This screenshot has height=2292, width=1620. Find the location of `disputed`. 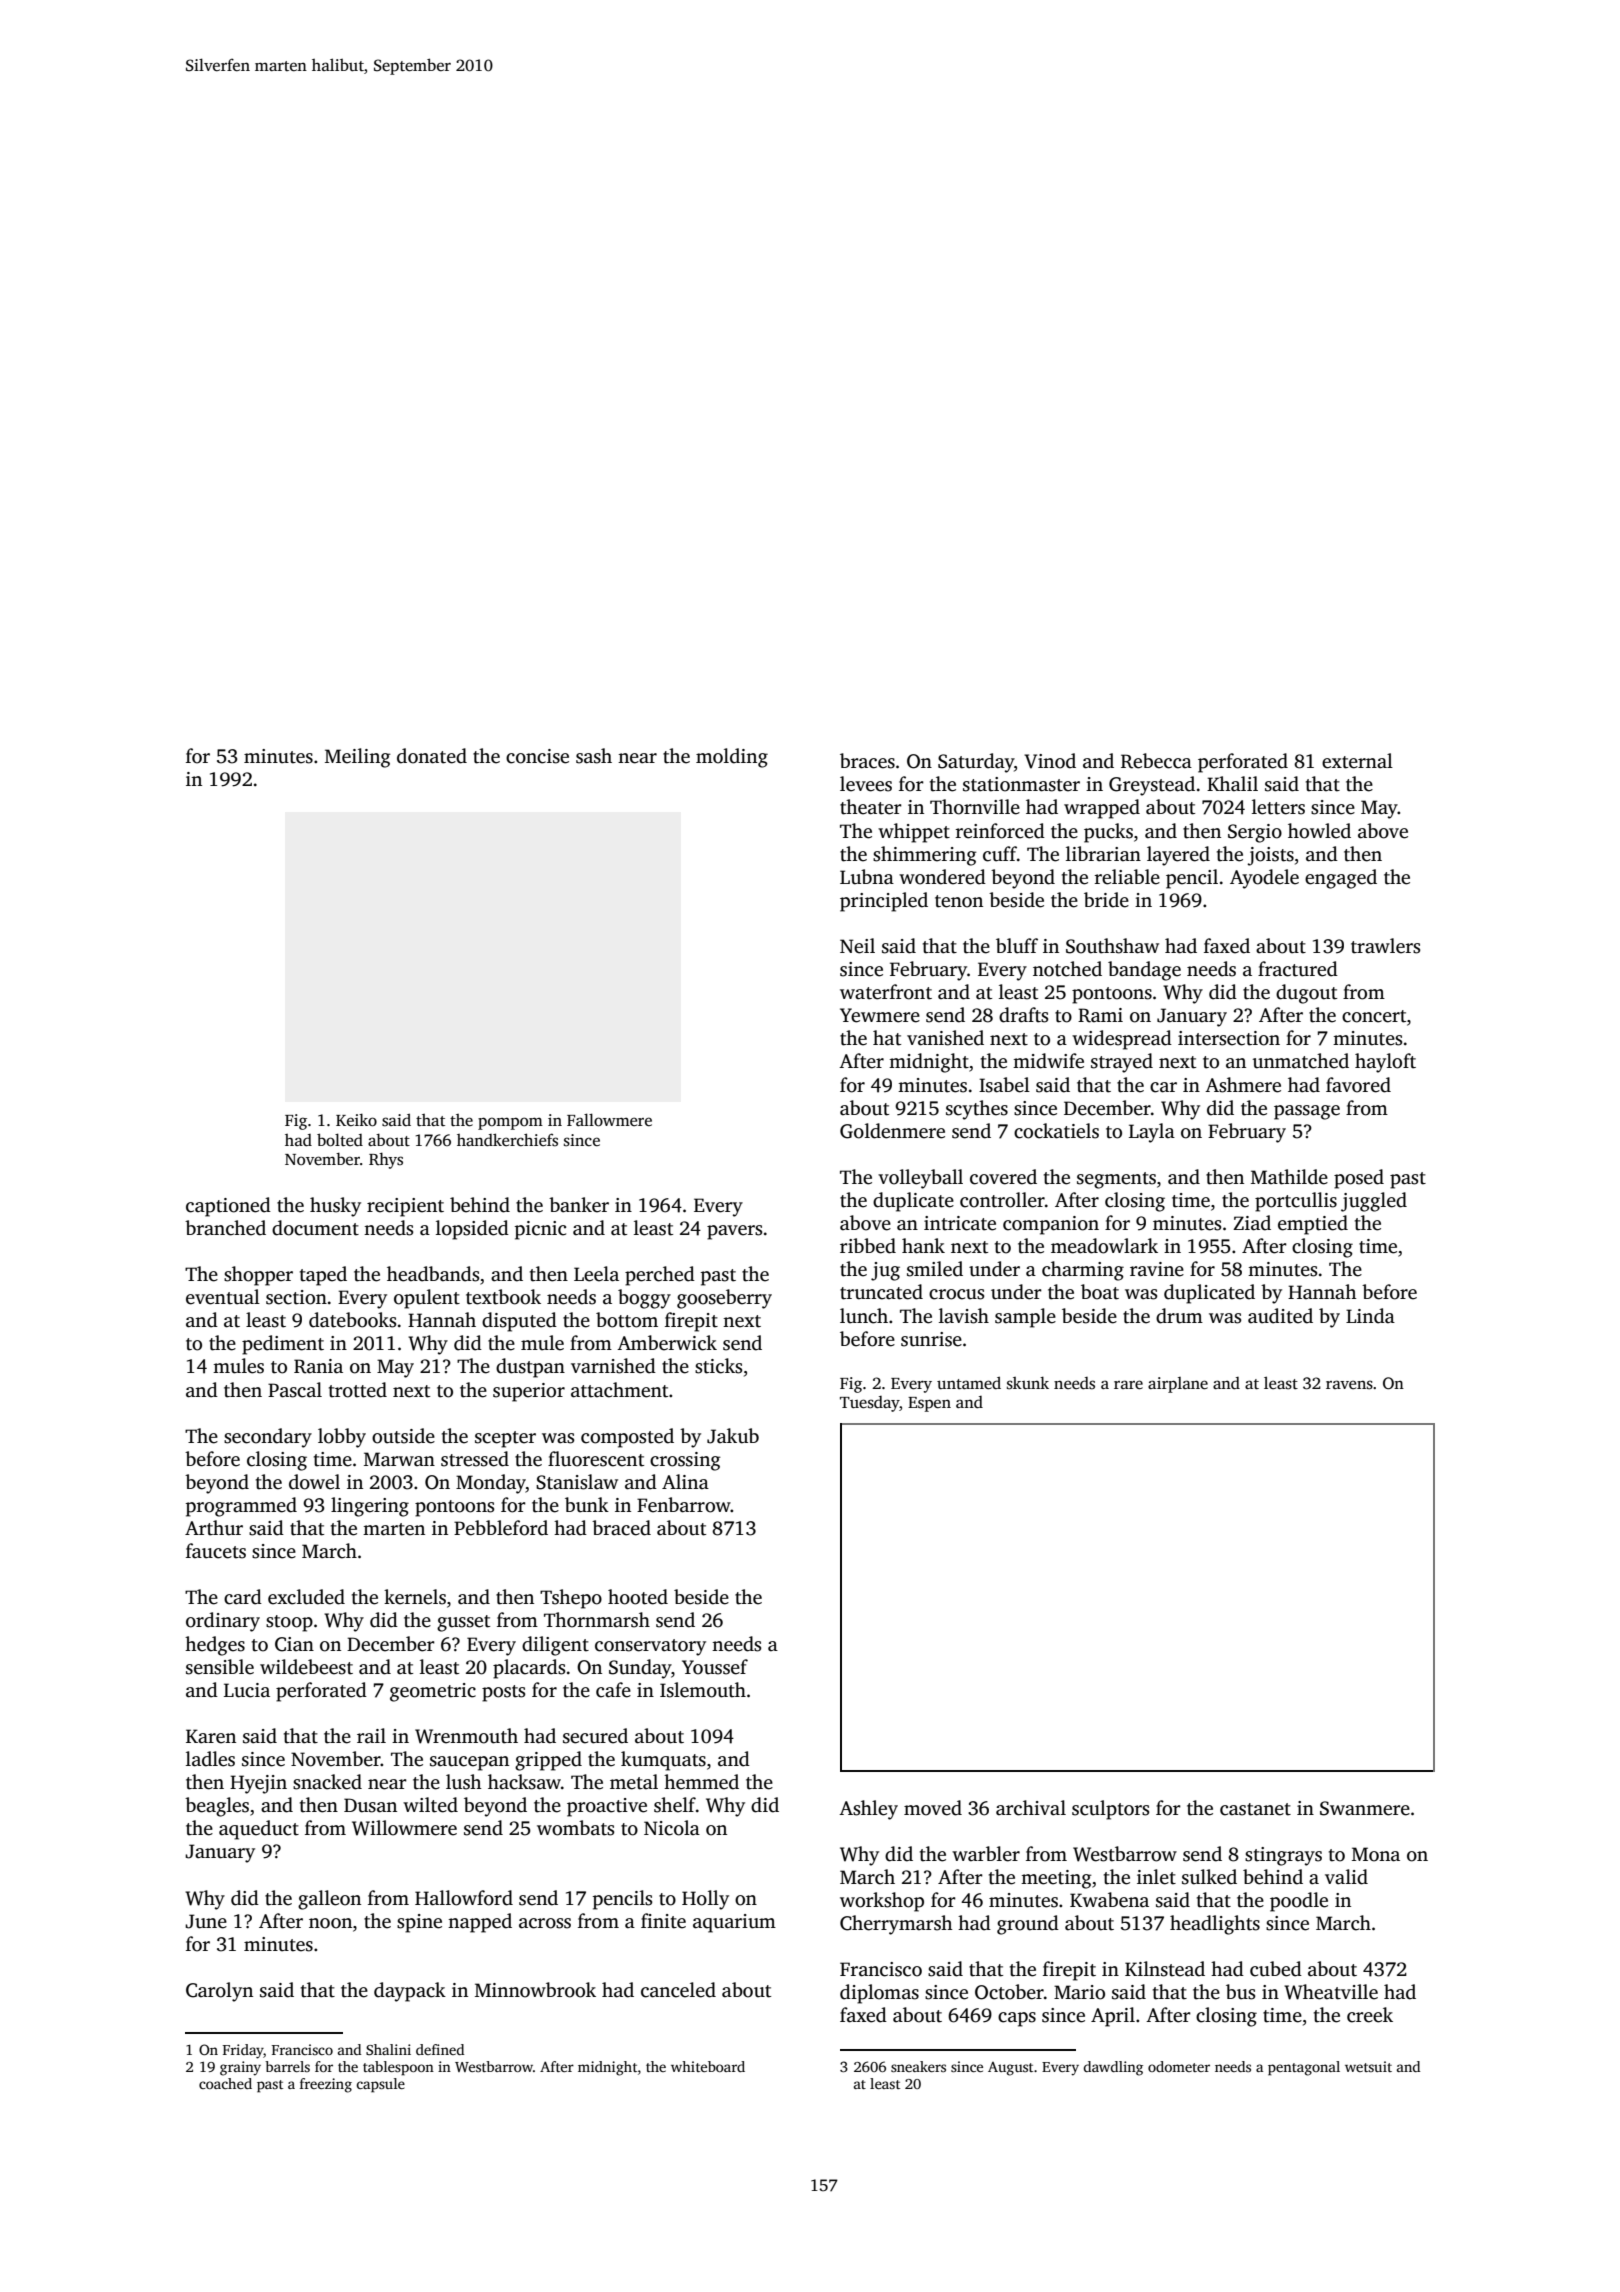

disputed is located at coordinates (519, 1322).
